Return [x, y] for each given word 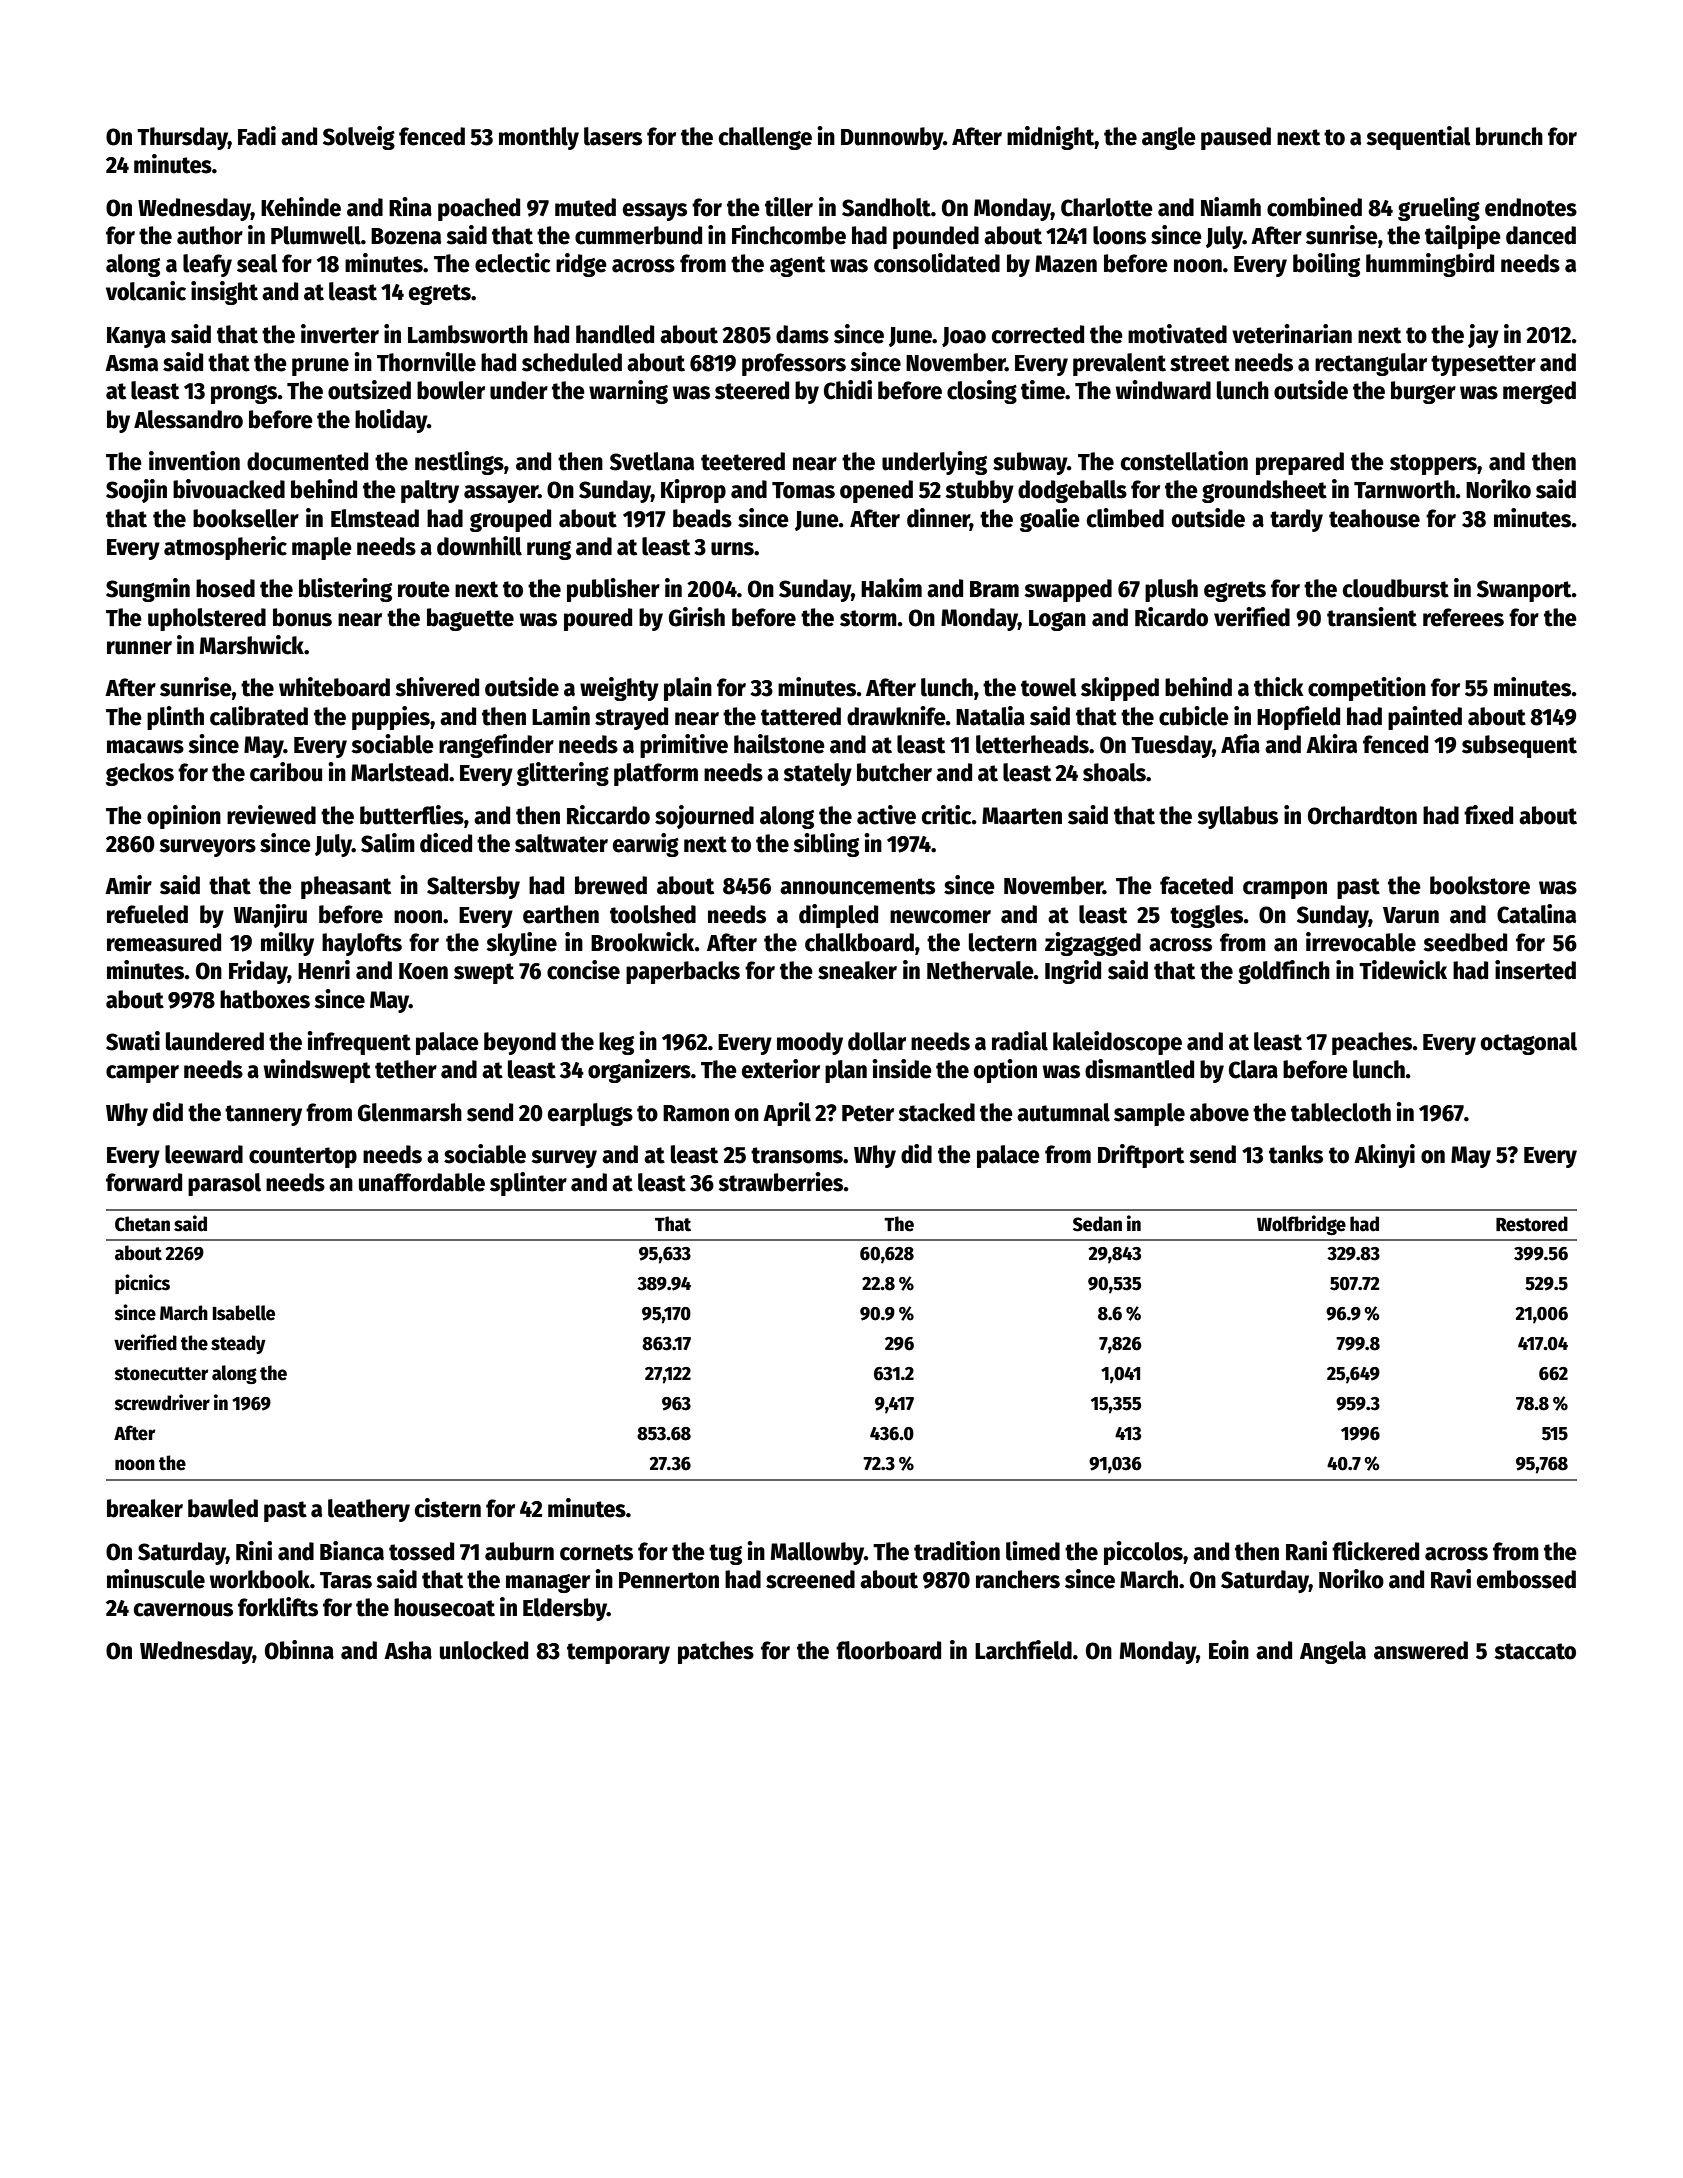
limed [1033, 1551]
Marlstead [399, 772]
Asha [408, 1650]
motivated [1177, 334]
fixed [1488, 815]
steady [238, 1344]
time [1043, 390]
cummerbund [638, 235]
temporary [618, 1653]
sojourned [704, 817]
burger [1423, 392]
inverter [340, 334]
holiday [391, 421]
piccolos [1143, 1553]
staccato [1535, 1651]
